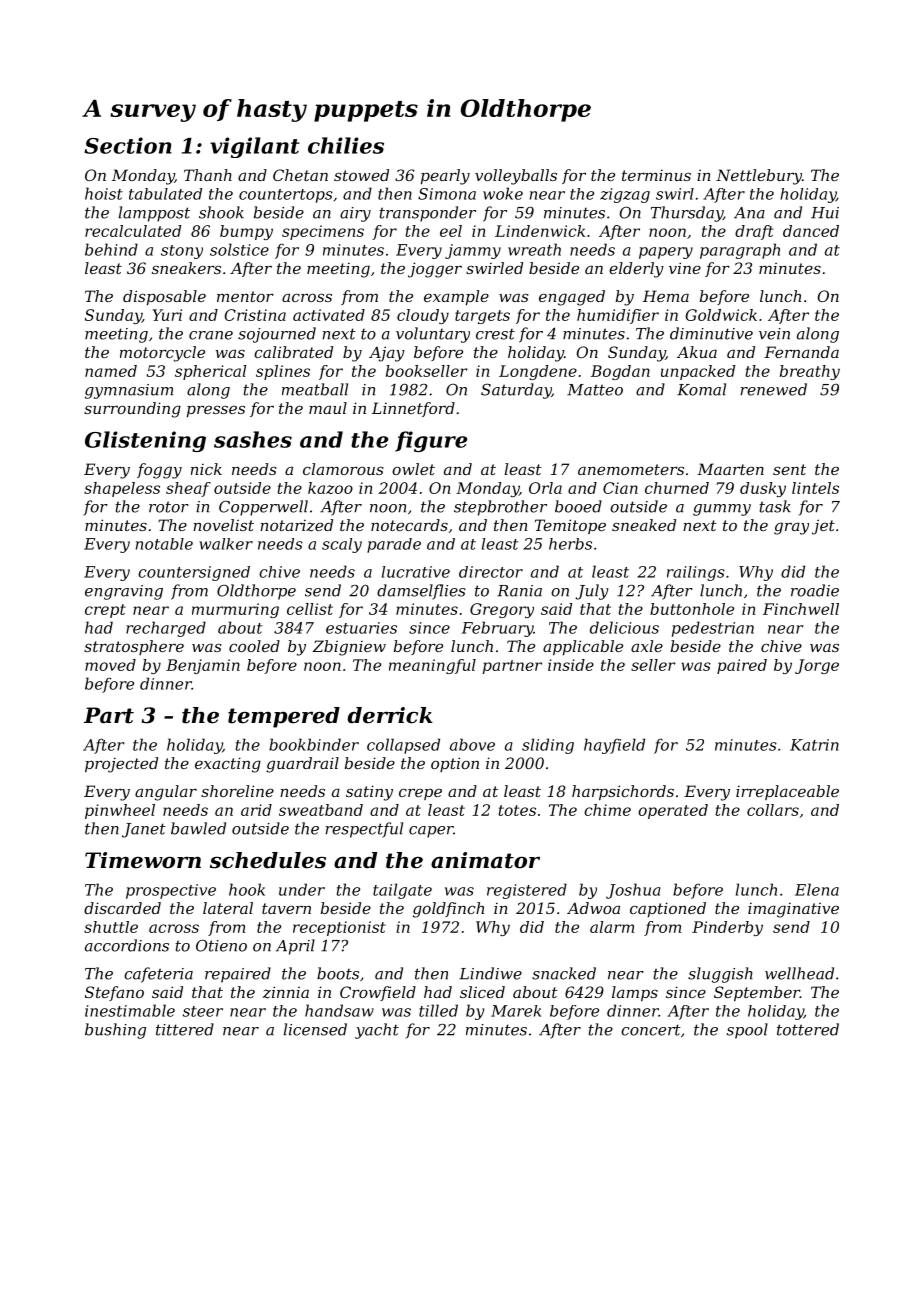  What do you see at coordinates (255, 315) in the image?
I see `Cristina` at bounding box center [255, 315].
